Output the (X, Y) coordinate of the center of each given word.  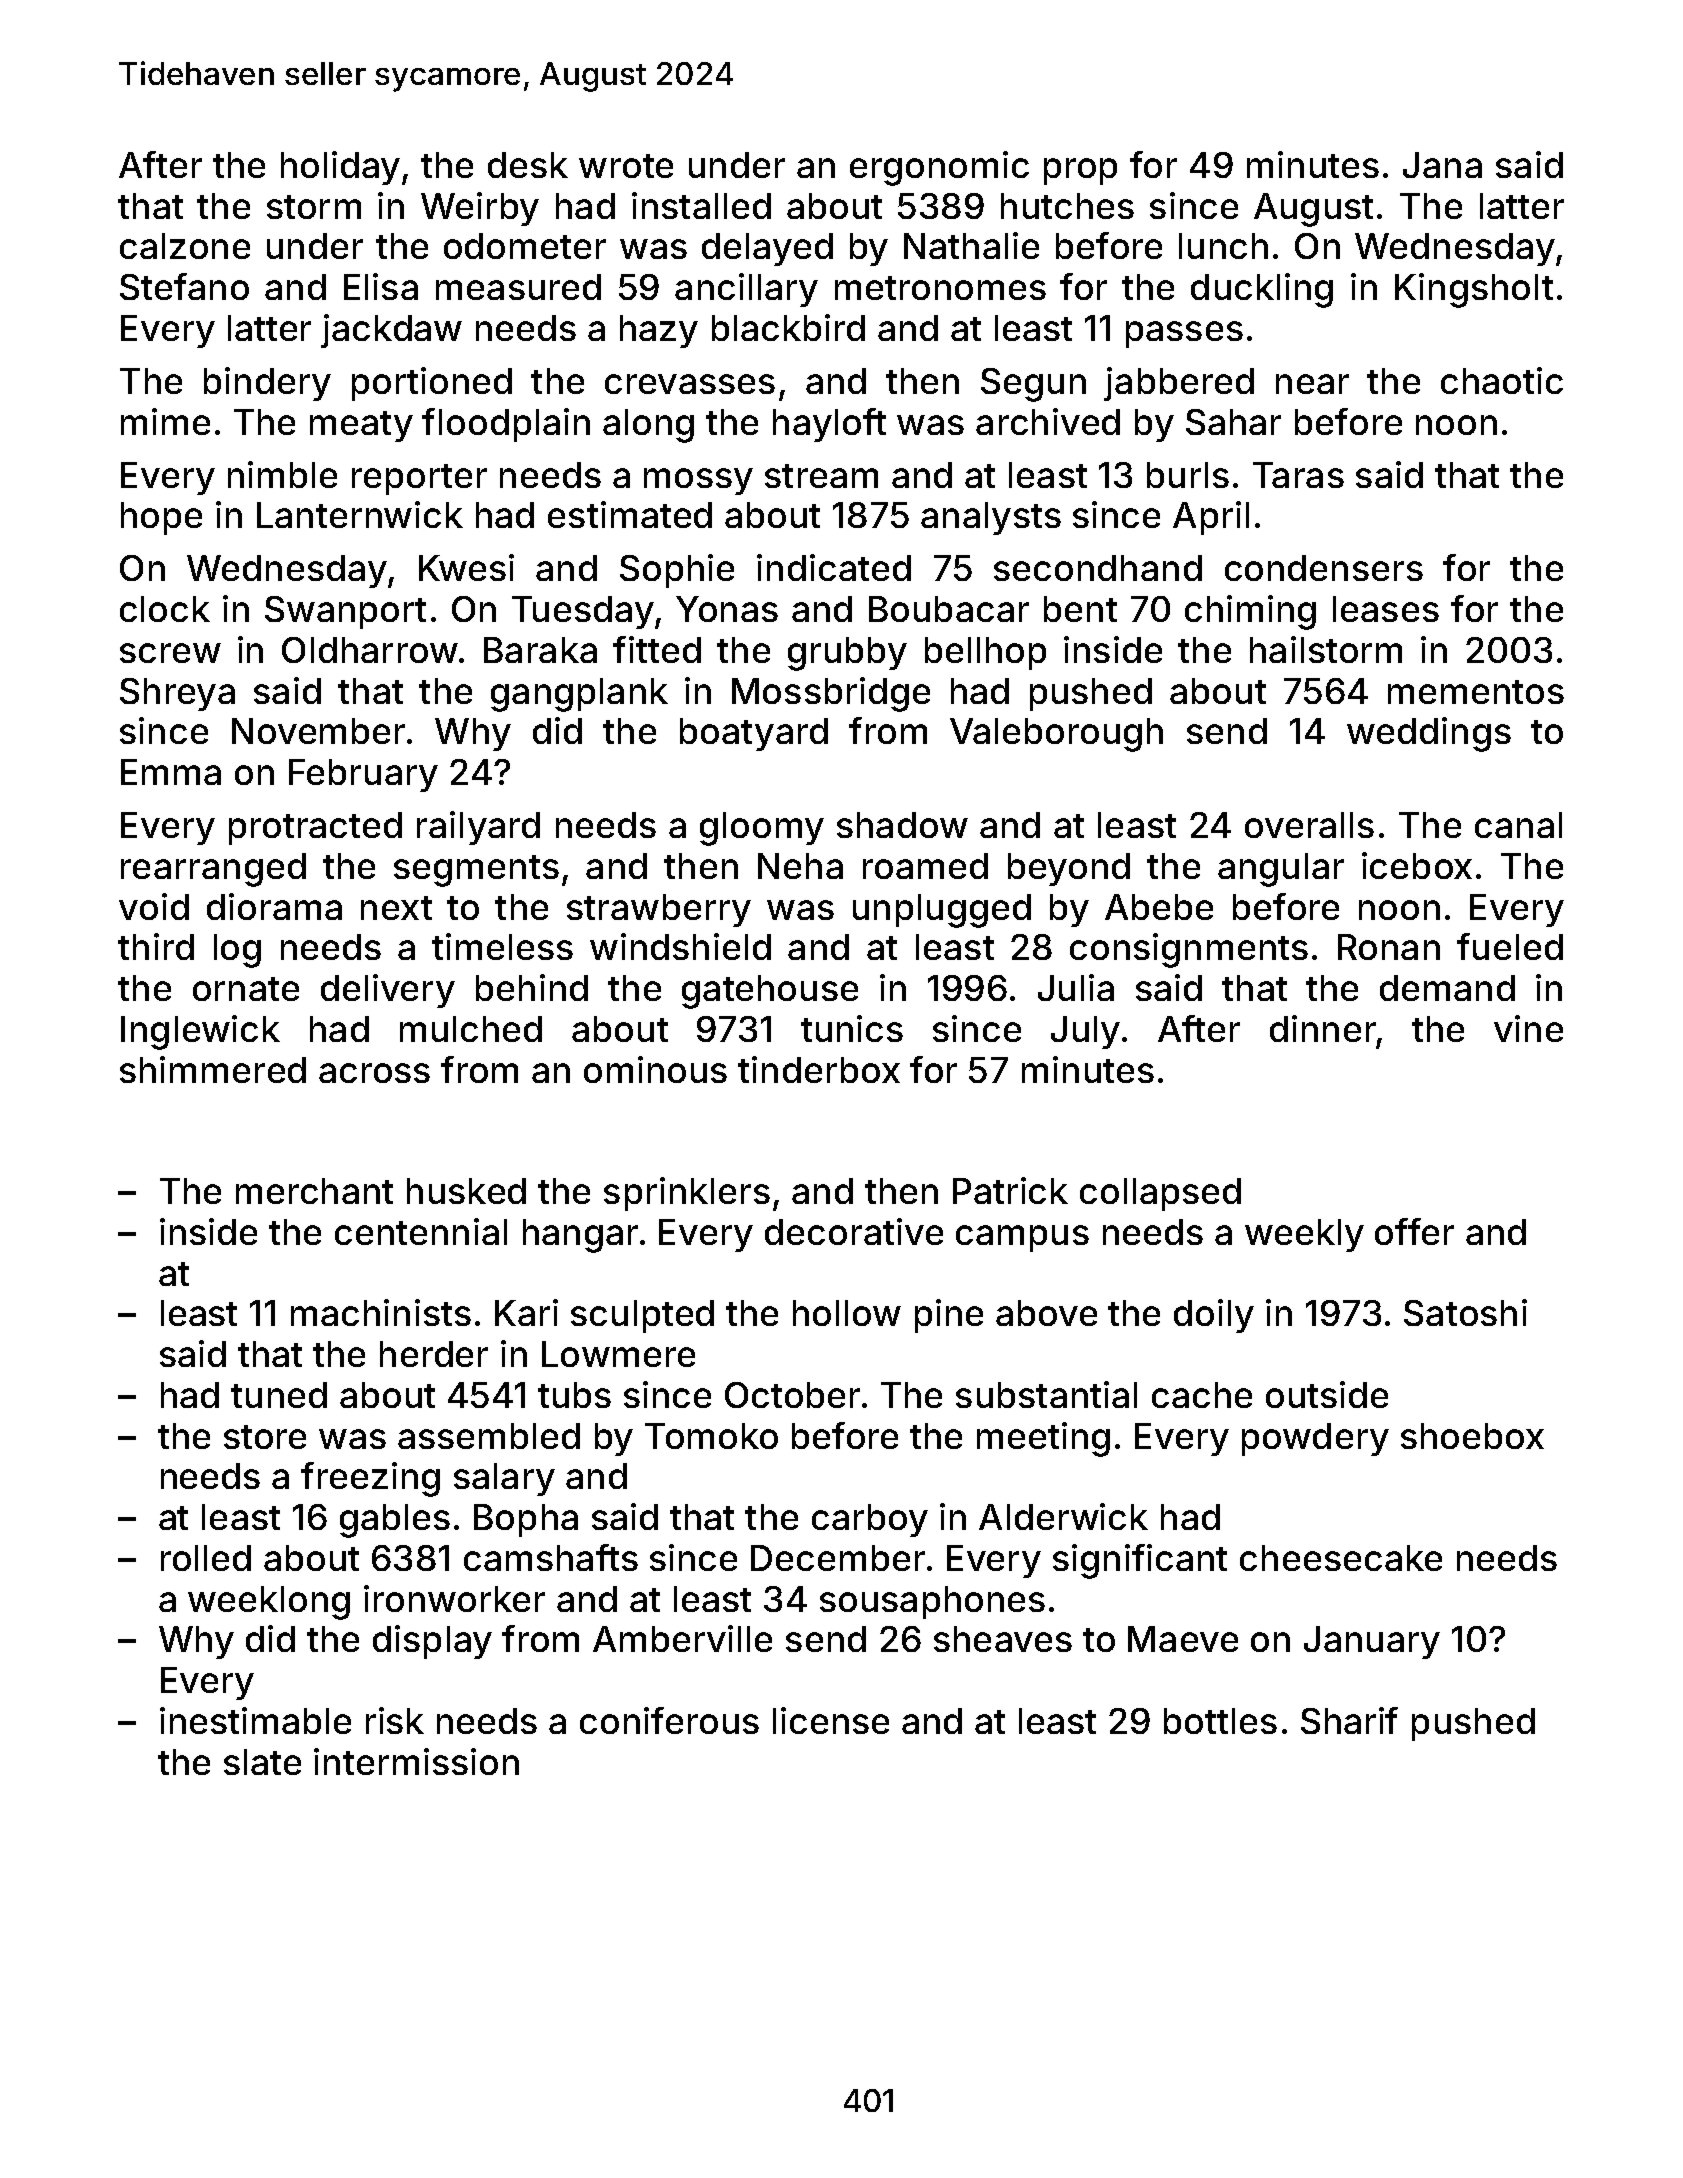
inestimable (255, 1720)
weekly (1304, 1235)
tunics (852, 1028)
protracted (315, 828)
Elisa (381, 286)
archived (1048, 421)
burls (1188, 475)
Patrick (1010, 1190)
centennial (421, 1231)
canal (1518, 825)
